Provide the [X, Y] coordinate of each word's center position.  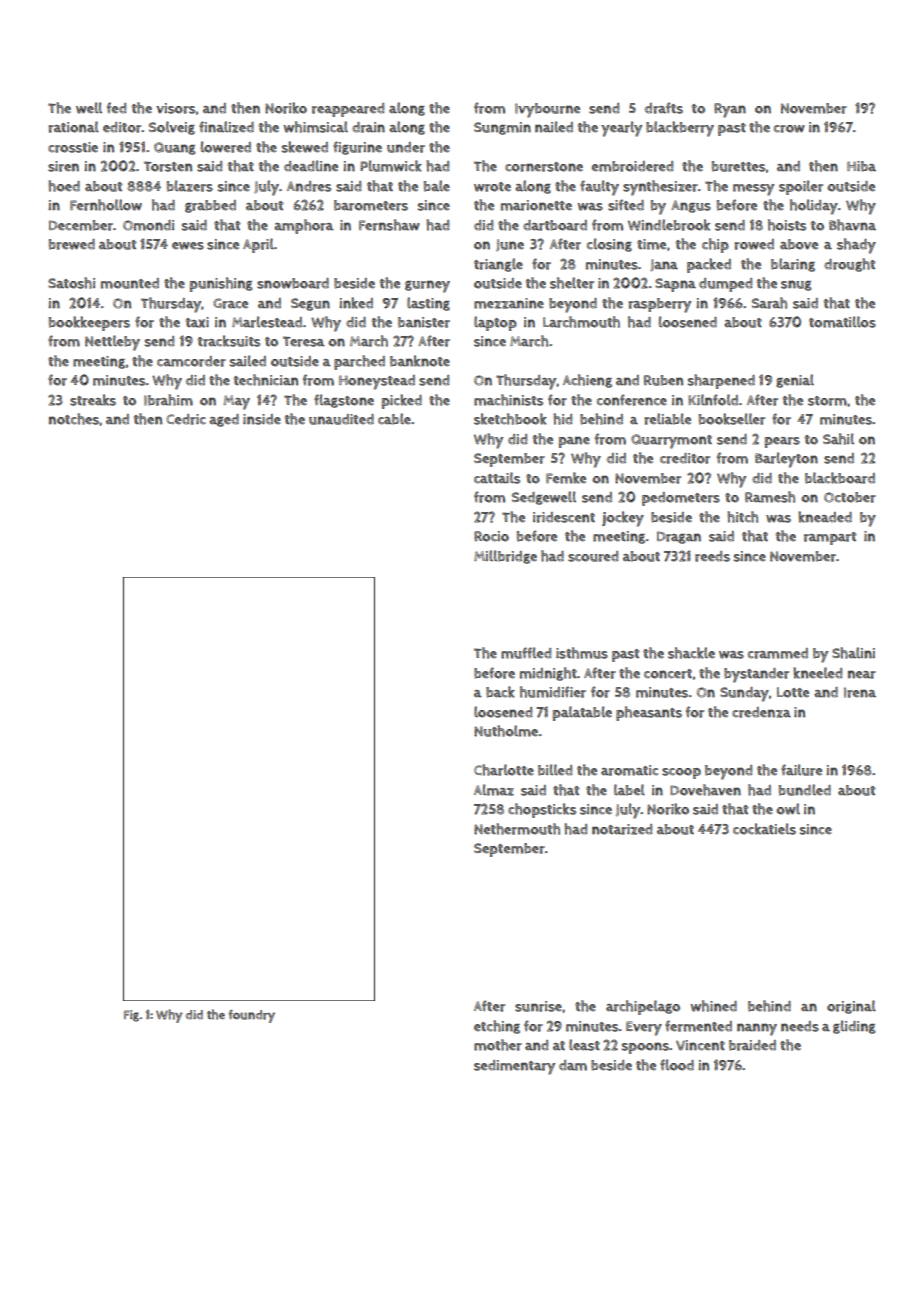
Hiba [861, 166]
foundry [251, 1016]
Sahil [838, 439]
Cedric [186, 419]
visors [176, 108]
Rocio [491, 536]
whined [714, 1006]
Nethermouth [517, 829]
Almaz [494, 790]
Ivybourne [547, 110]
